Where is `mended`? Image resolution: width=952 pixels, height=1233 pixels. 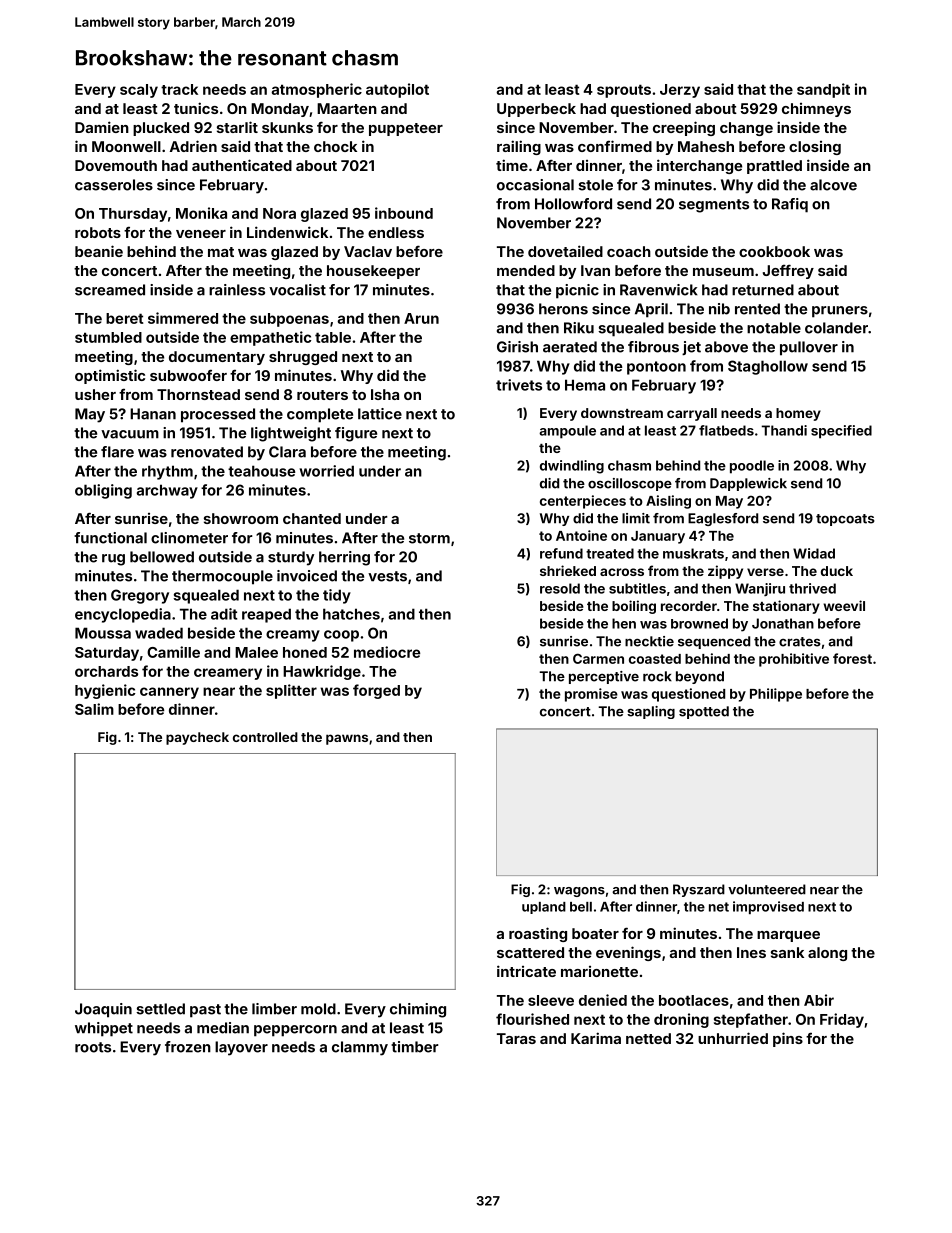
mended is located at coordinates (526, 270).
